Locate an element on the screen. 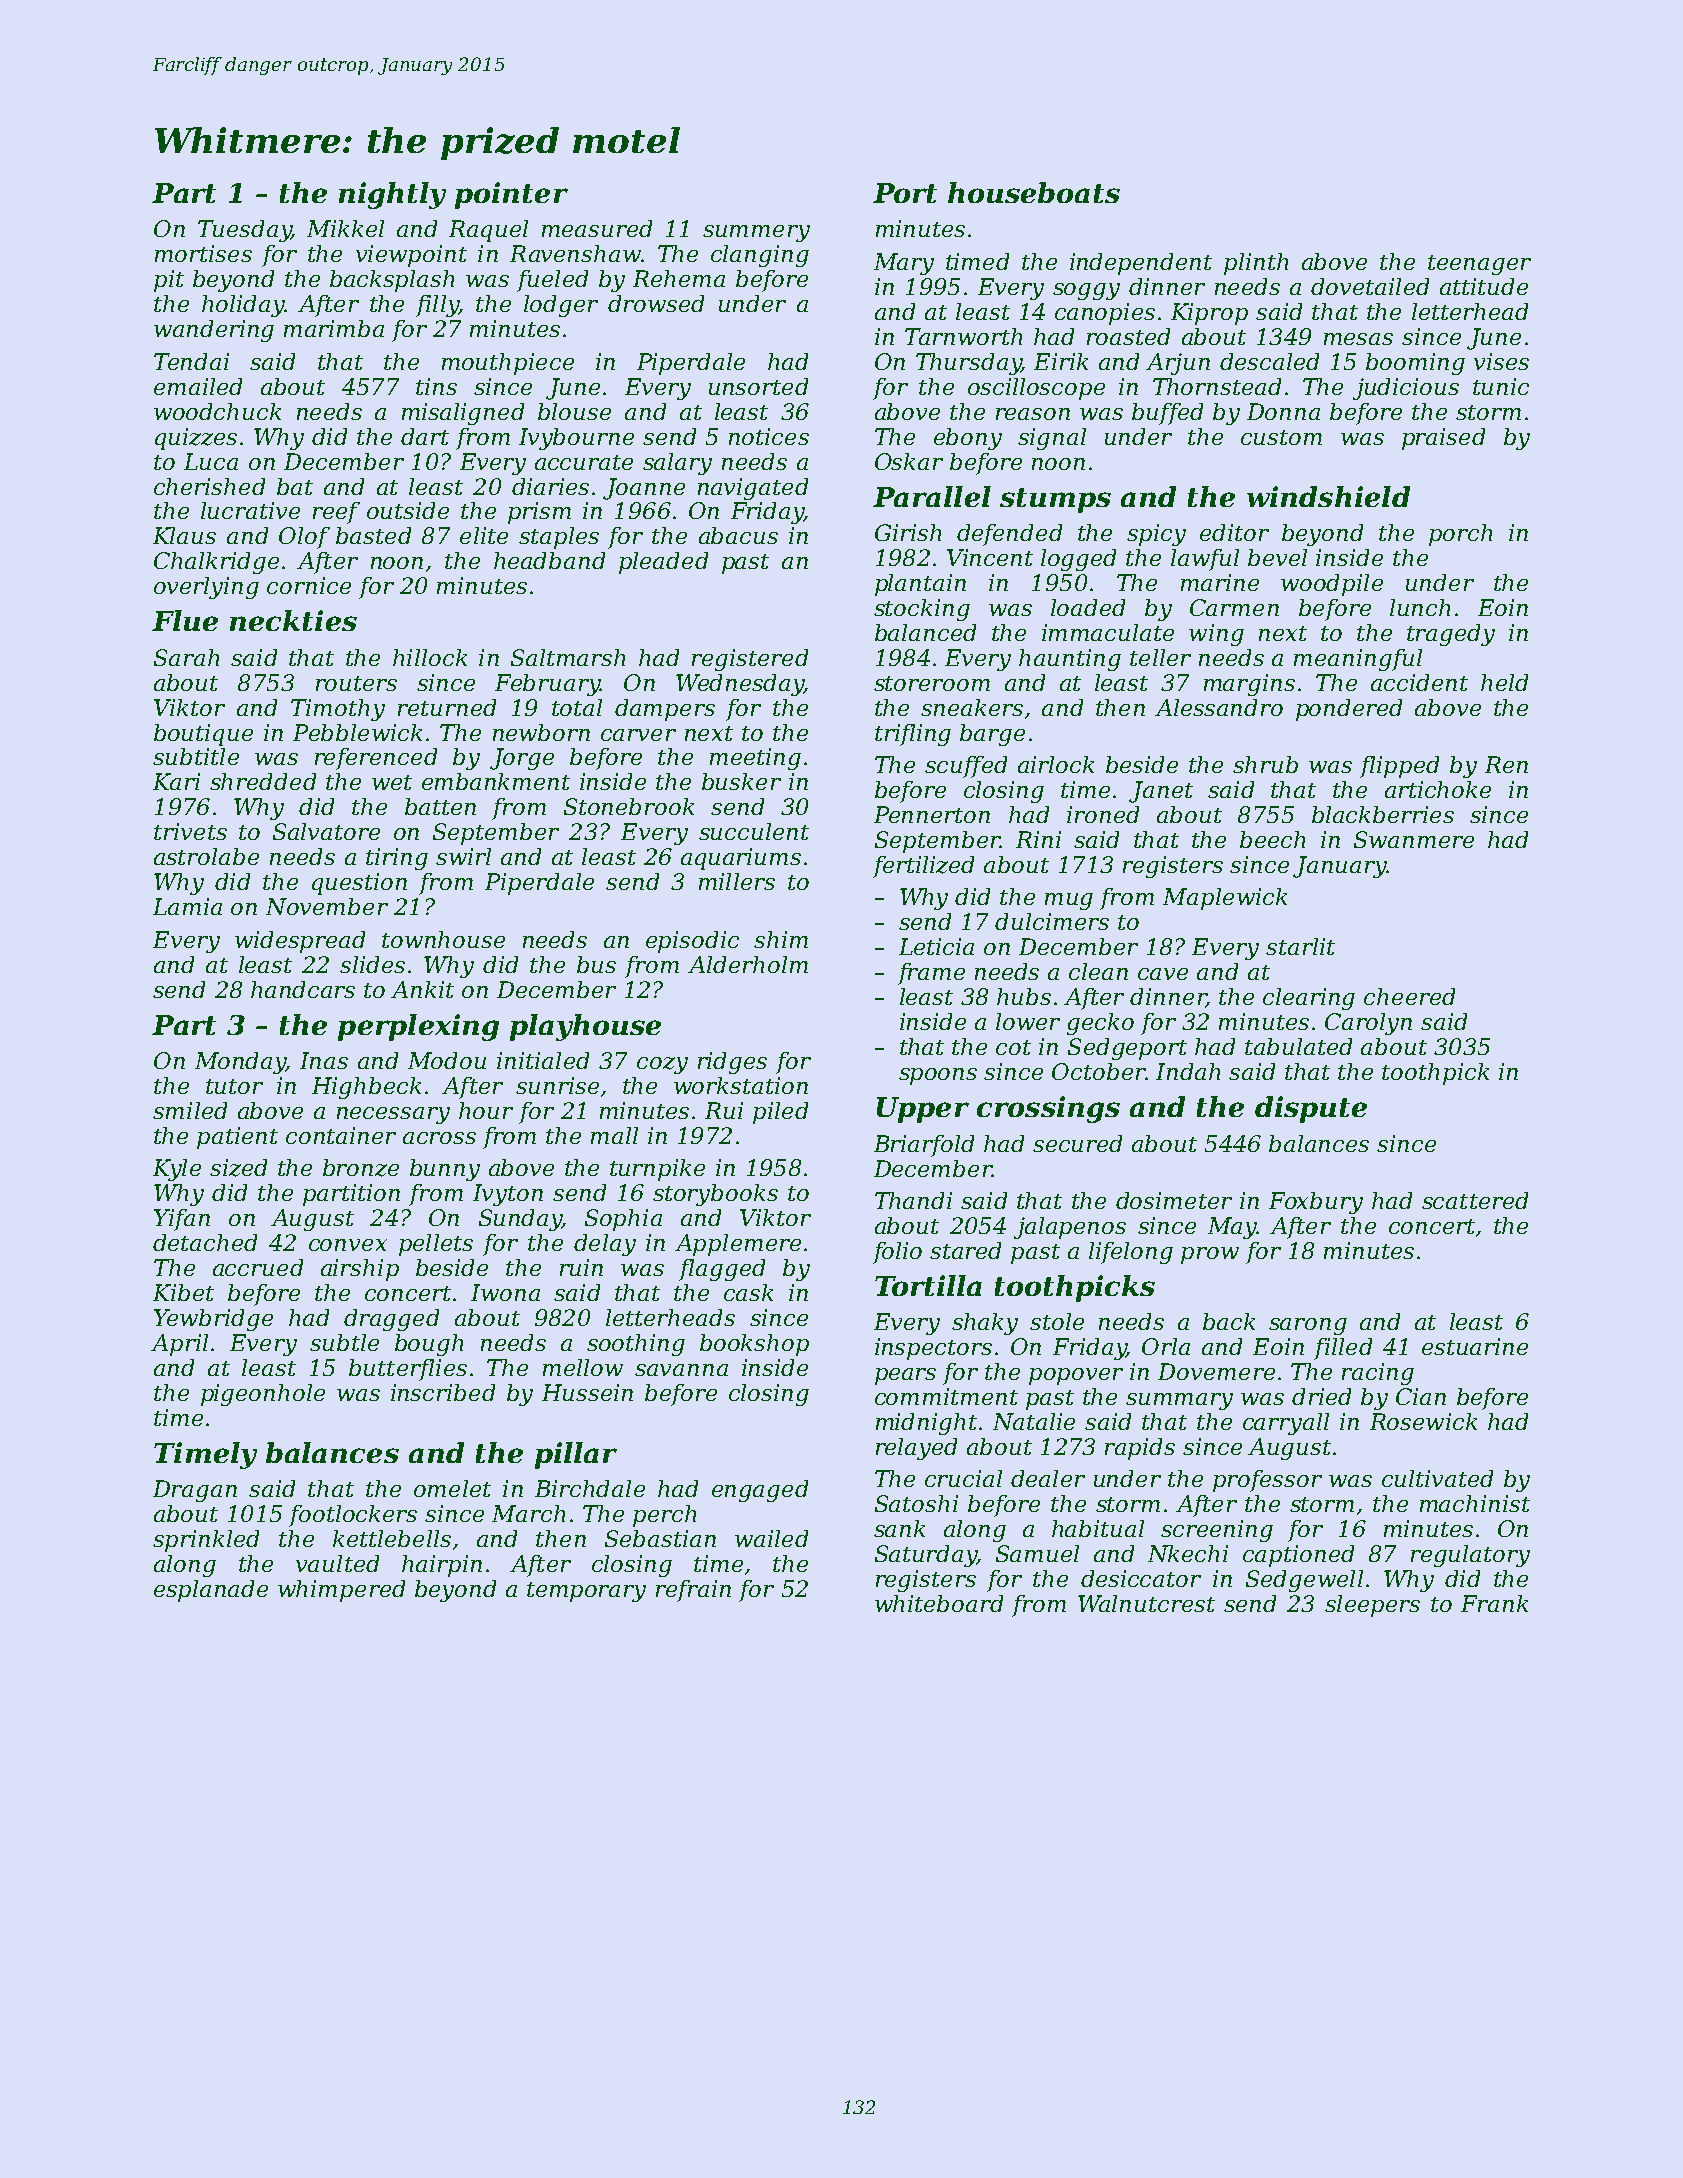 The height and width of the screenshot is (2178, 1683). temporary is located at coordinates (586, 1592).
